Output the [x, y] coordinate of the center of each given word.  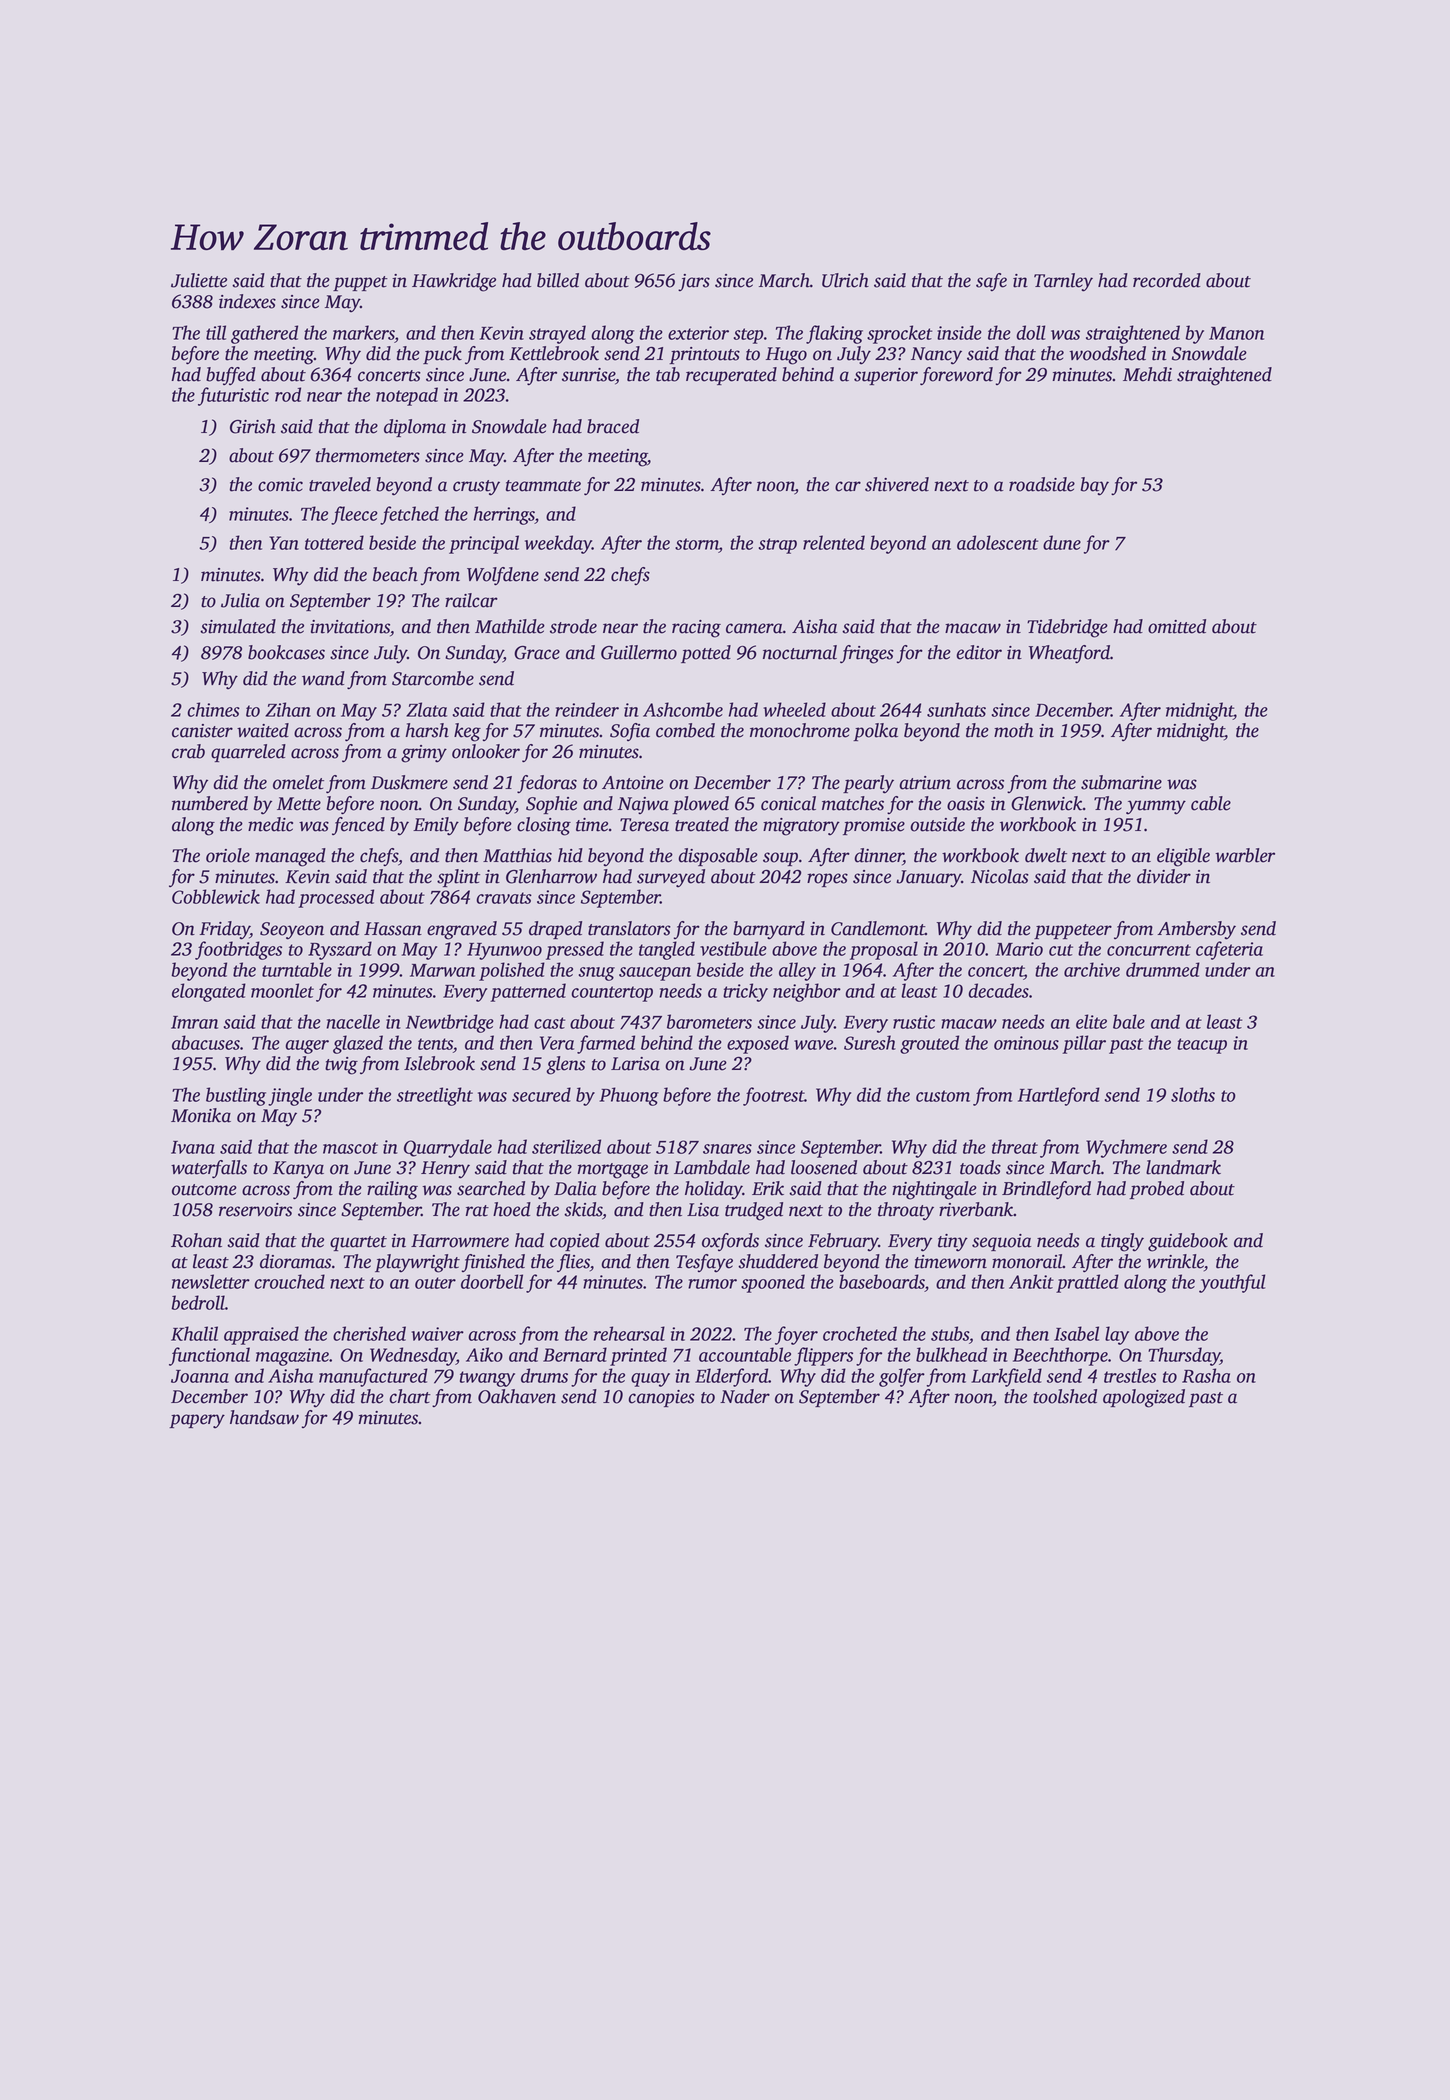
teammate [543, 486]
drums [544, 1375]
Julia [240, 600]
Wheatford [1069, 654]
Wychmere [1126, 1148]
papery [197, 1421]
